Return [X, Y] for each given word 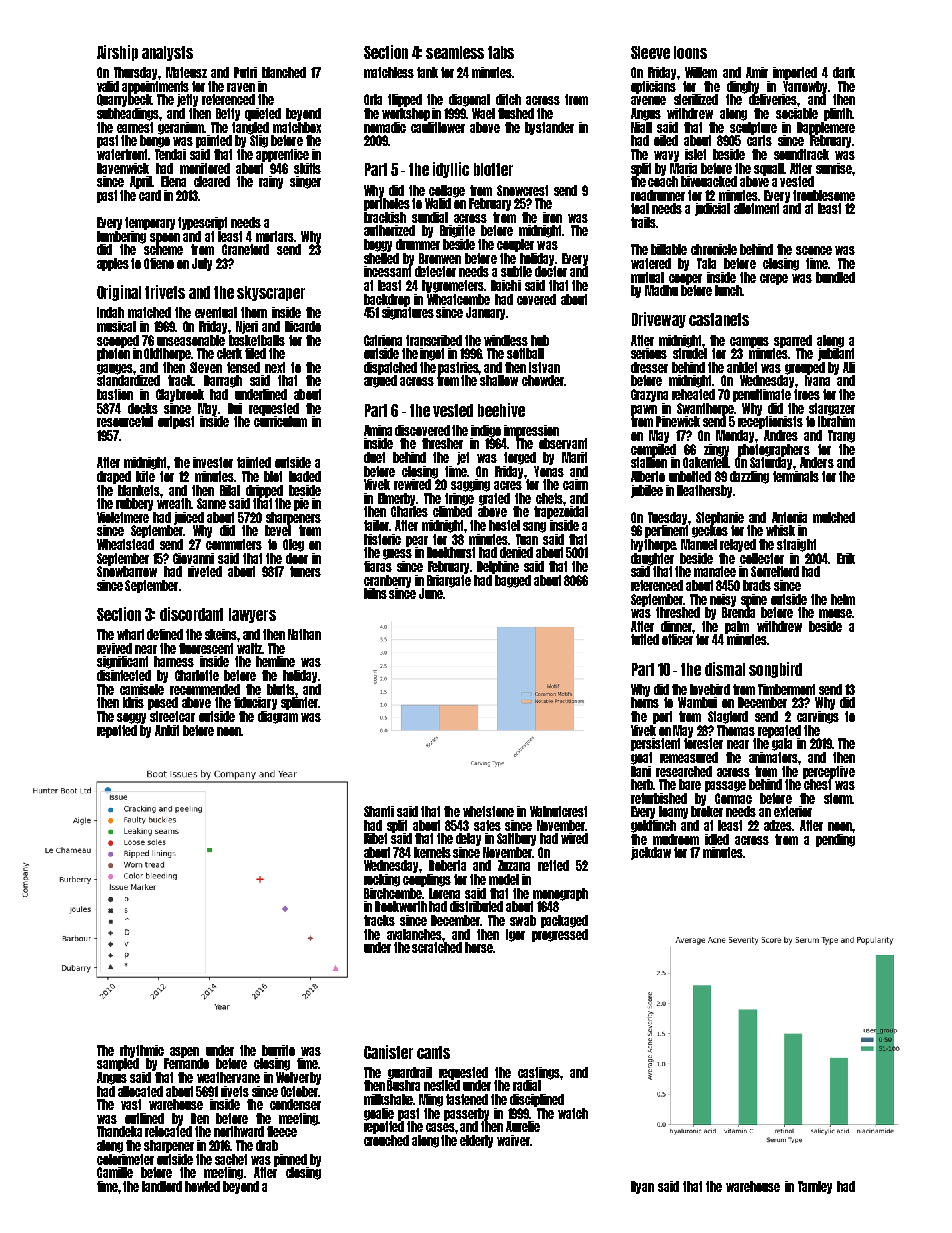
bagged [513, 581]
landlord [162, 1186]
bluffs [281, 689]
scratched [437, 947]
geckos [710, 531]
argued [380, 381]
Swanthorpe [705, 409]
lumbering [121, 237]
